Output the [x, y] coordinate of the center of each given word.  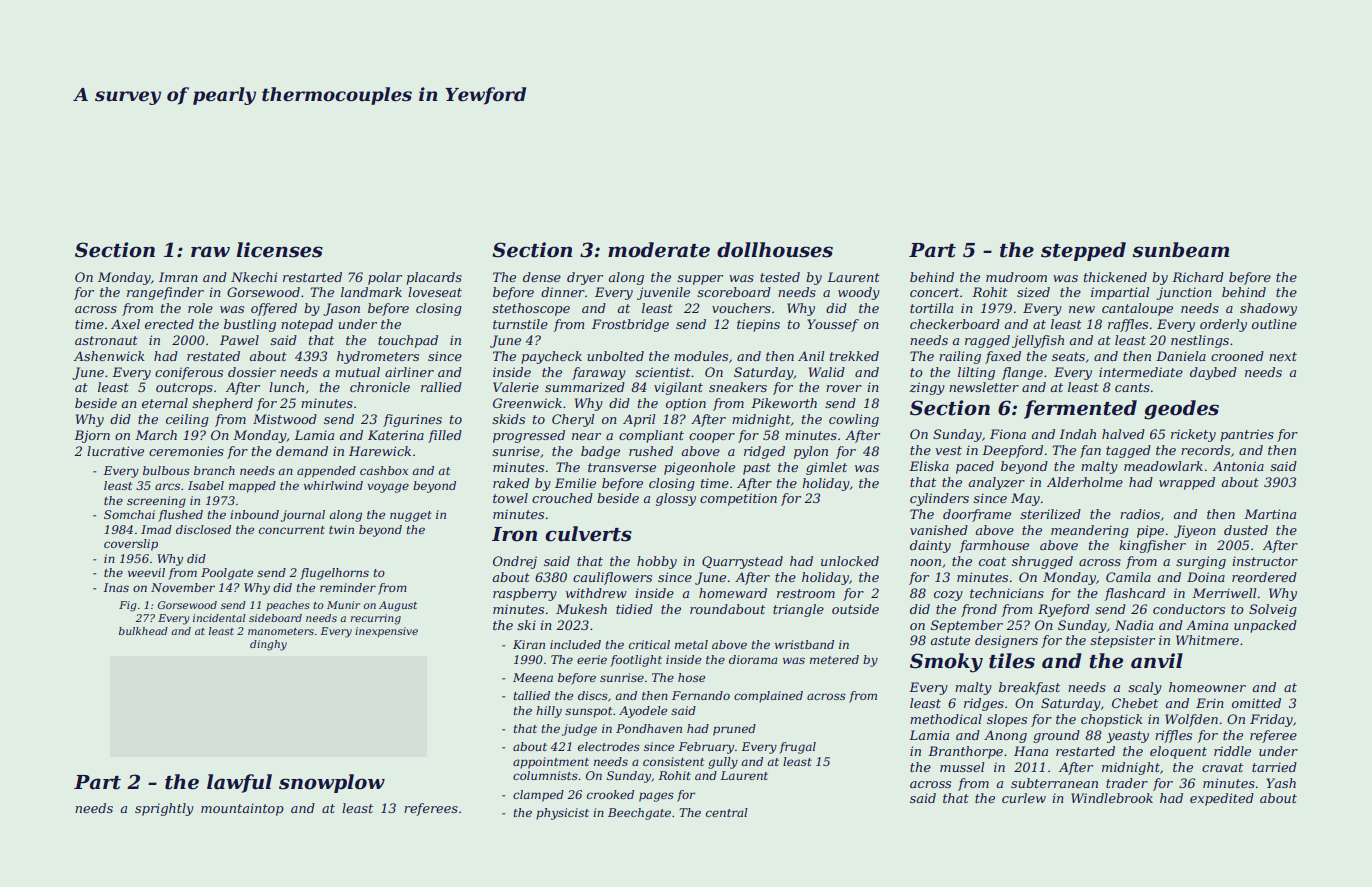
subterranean [1054, 783]
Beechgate [639, 814]
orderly [1223, 325]
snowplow [332, 783]
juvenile [663, 293]
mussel [962, 767]
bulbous [166, 470]
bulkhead [143, 631]
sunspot [588, 712]
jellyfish [1038, 341]
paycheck [551, 357]
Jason [341, 309]
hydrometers [378, 357]
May [1025, 499]
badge [600, 452]
